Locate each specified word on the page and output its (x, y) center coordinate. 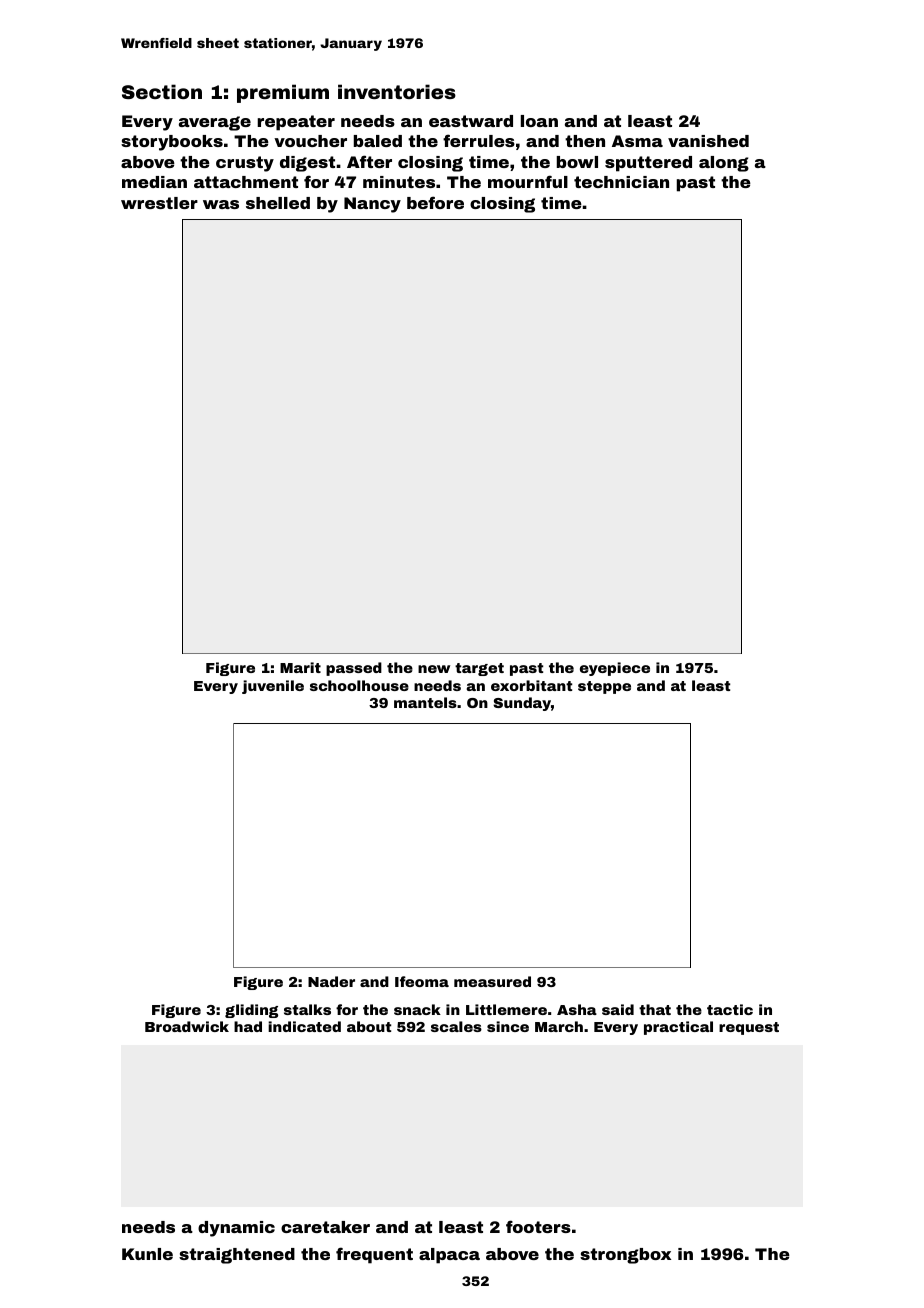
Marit (300, 667)
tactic (730, 1009)
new (434, 669)
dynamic (236, 1229)
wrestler (159, 203)
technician (621, 182)
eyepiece (615, 669)
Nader (331, 981)
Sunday (522, 704)
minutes (399, 182)
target (479, 669)
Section (162, 91)
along (724, 164)
